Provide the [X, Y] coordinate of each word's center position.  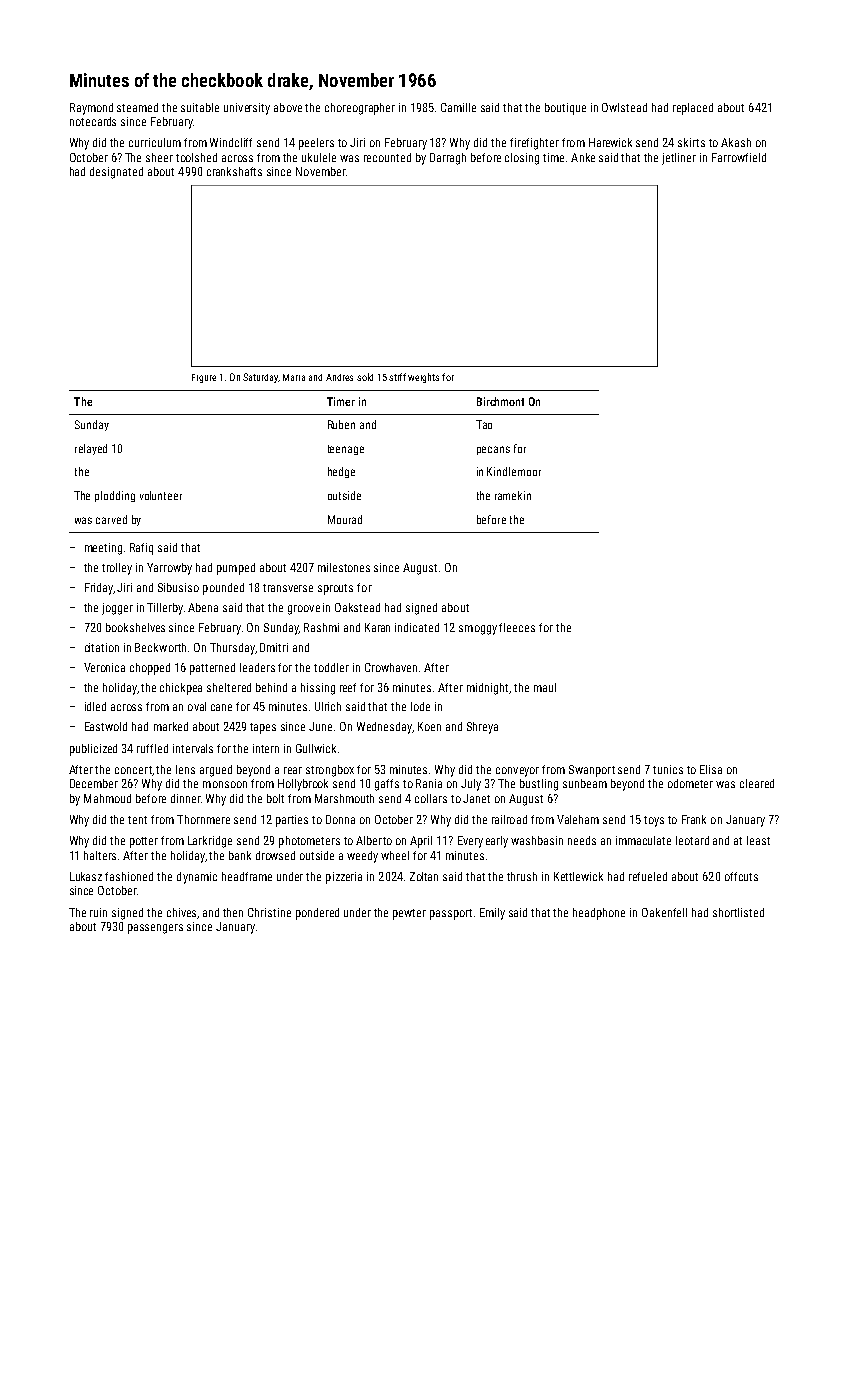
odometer [690, 783]
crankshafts [234, 171]
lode [420, 706]
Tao [484, 424]
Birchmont [500, 401]
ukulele [319, 157]
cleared [757, 783]
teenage [346, 450]
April [421, 842]
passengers [155, 929]
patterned [212, 669]
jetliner [679, 159]
